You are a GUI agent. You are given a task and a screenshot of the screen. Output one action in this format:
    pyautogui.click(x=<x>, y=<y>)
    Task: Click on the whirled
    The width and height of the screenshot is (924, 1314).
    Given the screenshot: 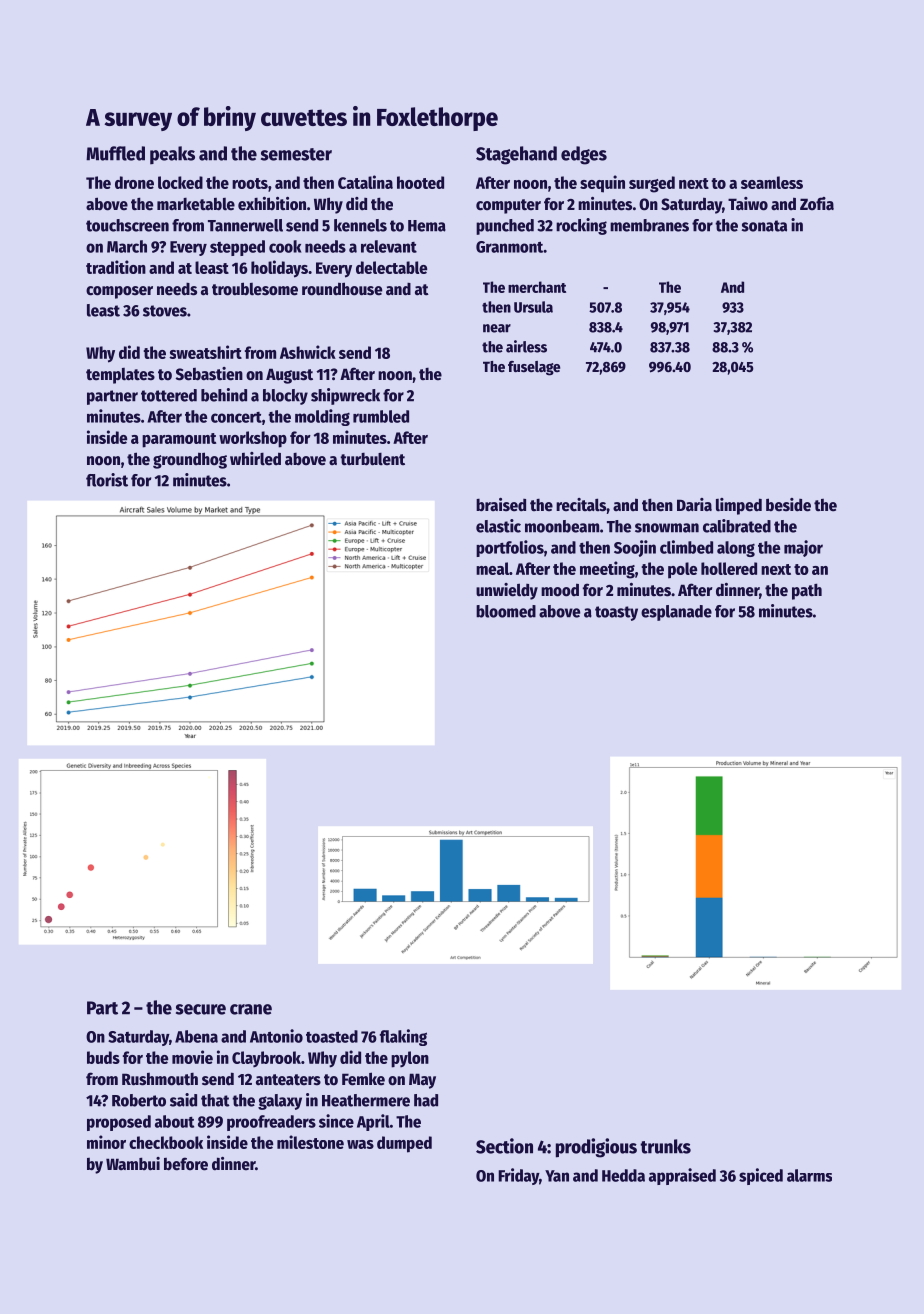 What is the action you would take?
    pyautogui.click(x=255, y=459)
